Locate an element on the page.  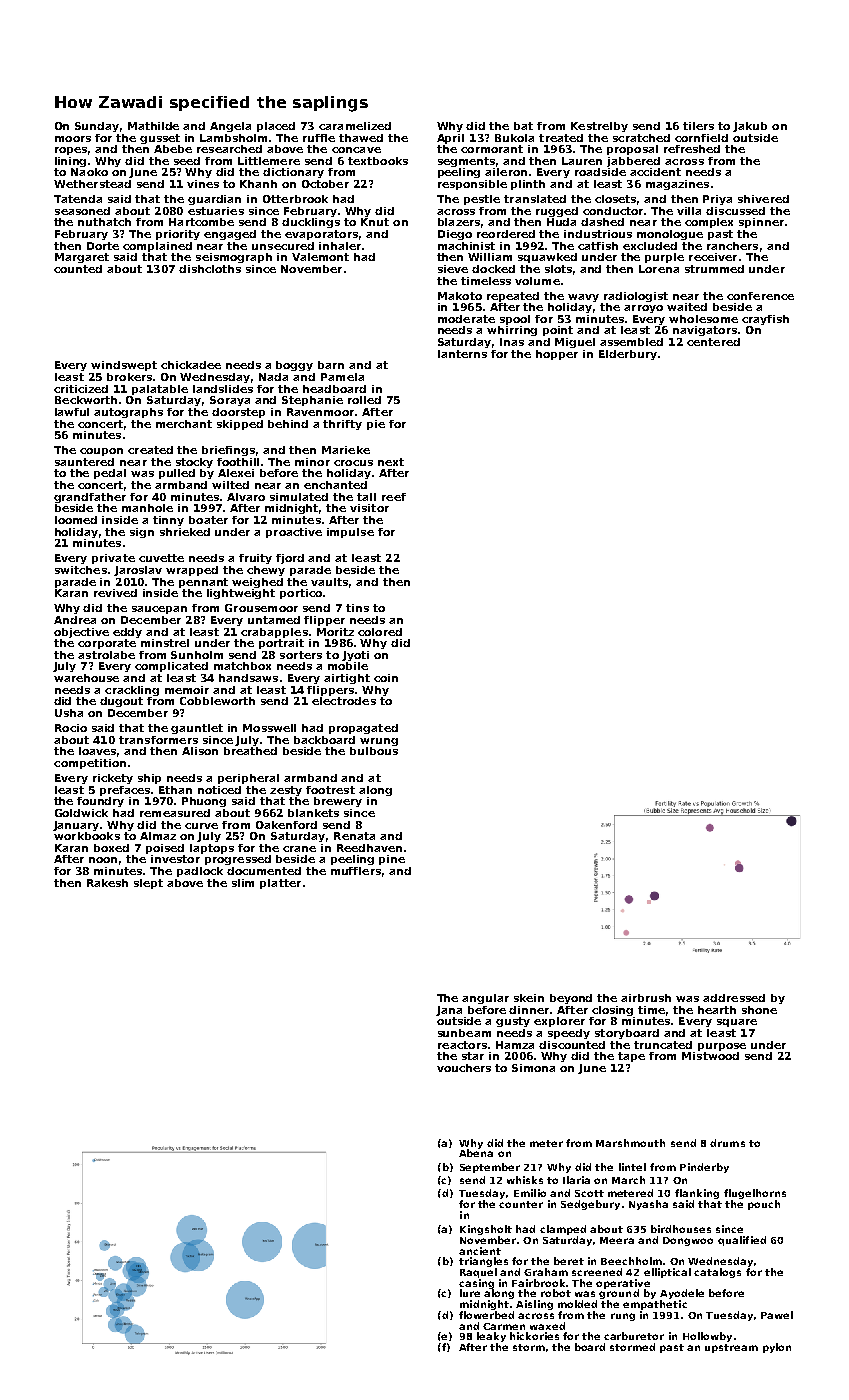
Valemont is located at coordinates (320, 257).
